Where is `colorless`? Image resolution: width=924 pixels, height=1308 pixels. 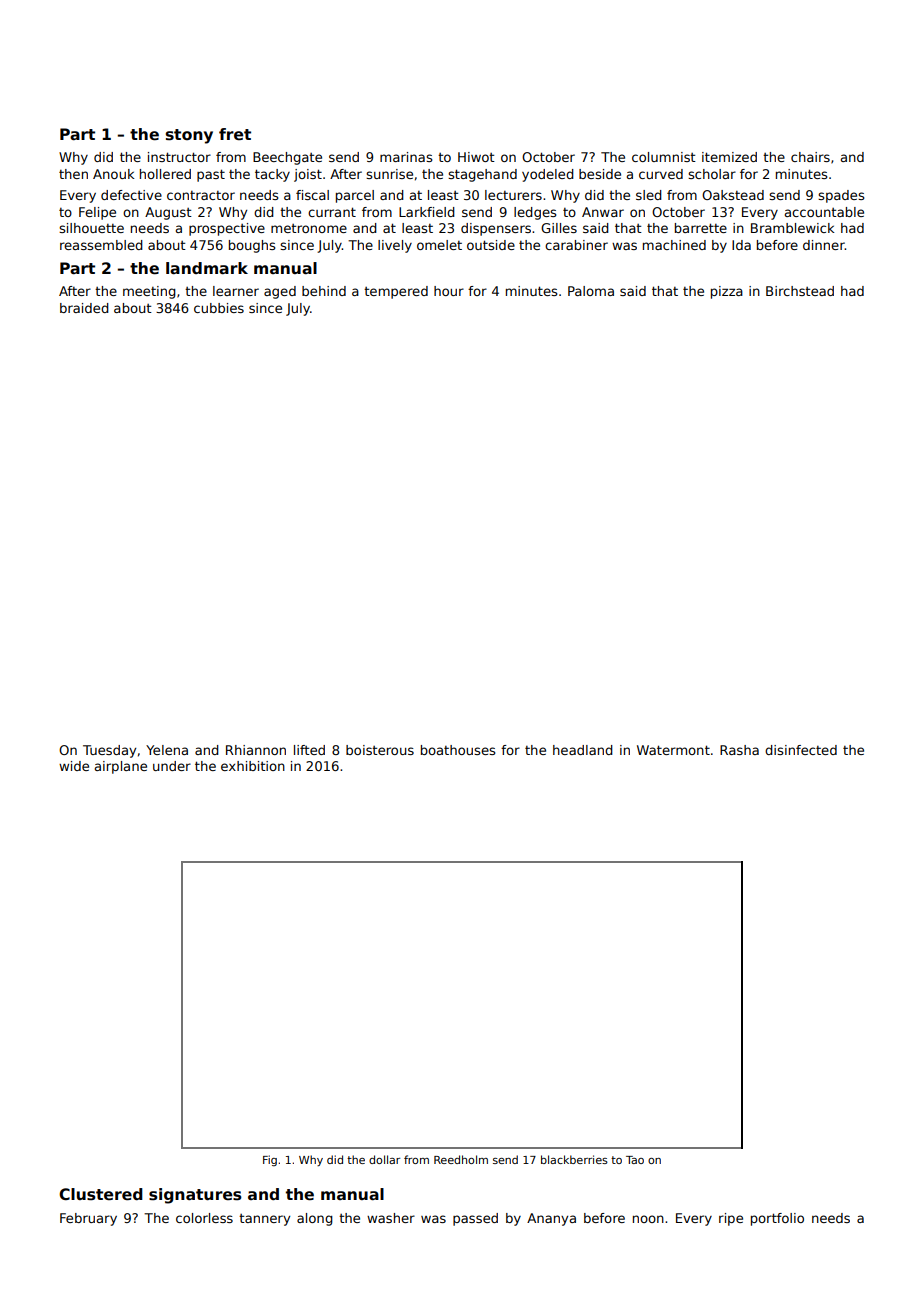
colorless is located at coordinates (204, 1218).
